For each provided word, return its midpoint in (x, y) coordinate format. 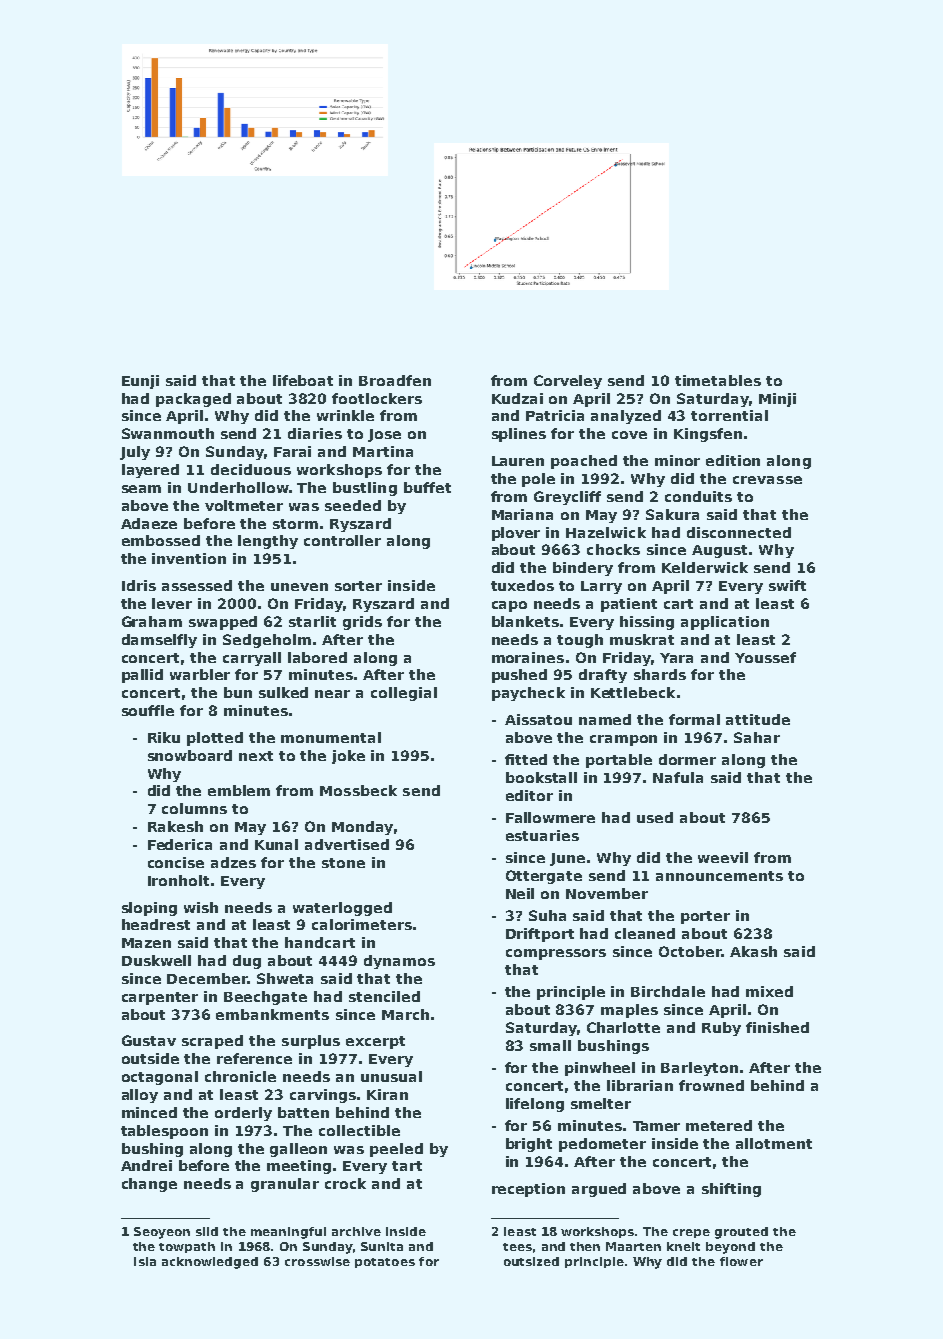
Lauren (518, 461)
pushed (519, 676)
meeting (299, 1167)
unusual (391, 1076)
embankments (272, 1014)
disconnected (739, 532)
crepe (691, 1233)
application (725, 623)
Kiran (387, 1094)
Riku (164, 737)
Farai (292, 451)
